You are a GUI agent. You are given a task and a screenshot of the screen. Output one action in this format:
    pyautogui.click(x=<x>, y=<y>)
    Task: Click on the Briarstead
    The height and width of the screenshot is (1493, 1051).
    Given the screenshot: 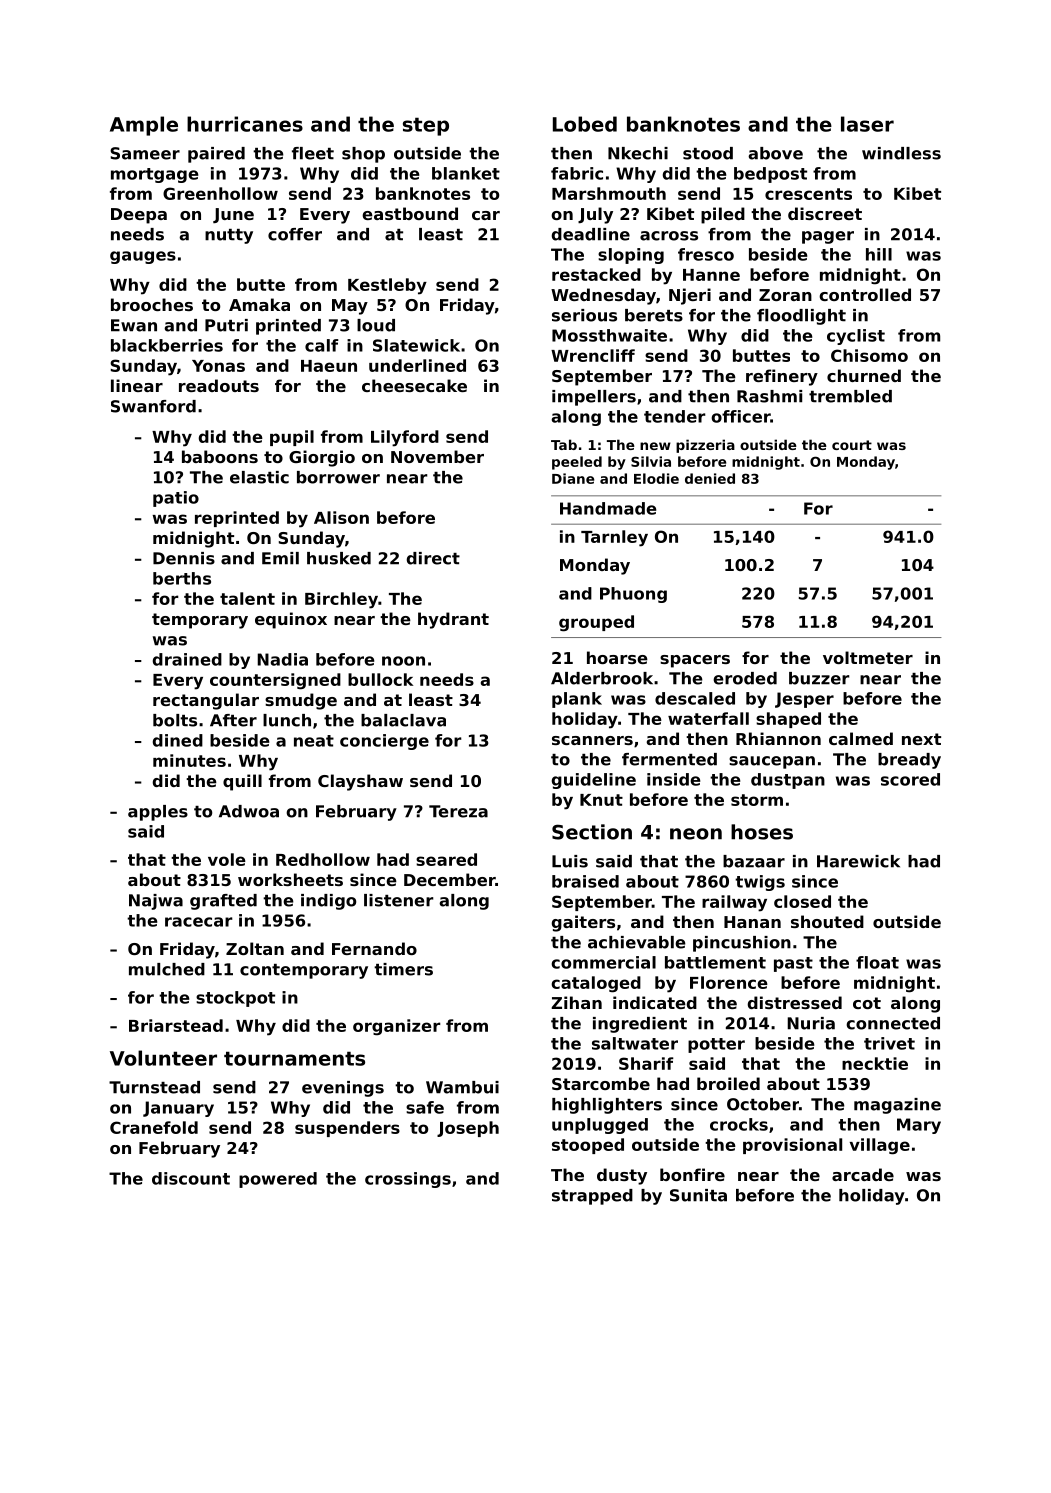 What is the action you would take?
    pyautogui.click(x=176, y=1025)
